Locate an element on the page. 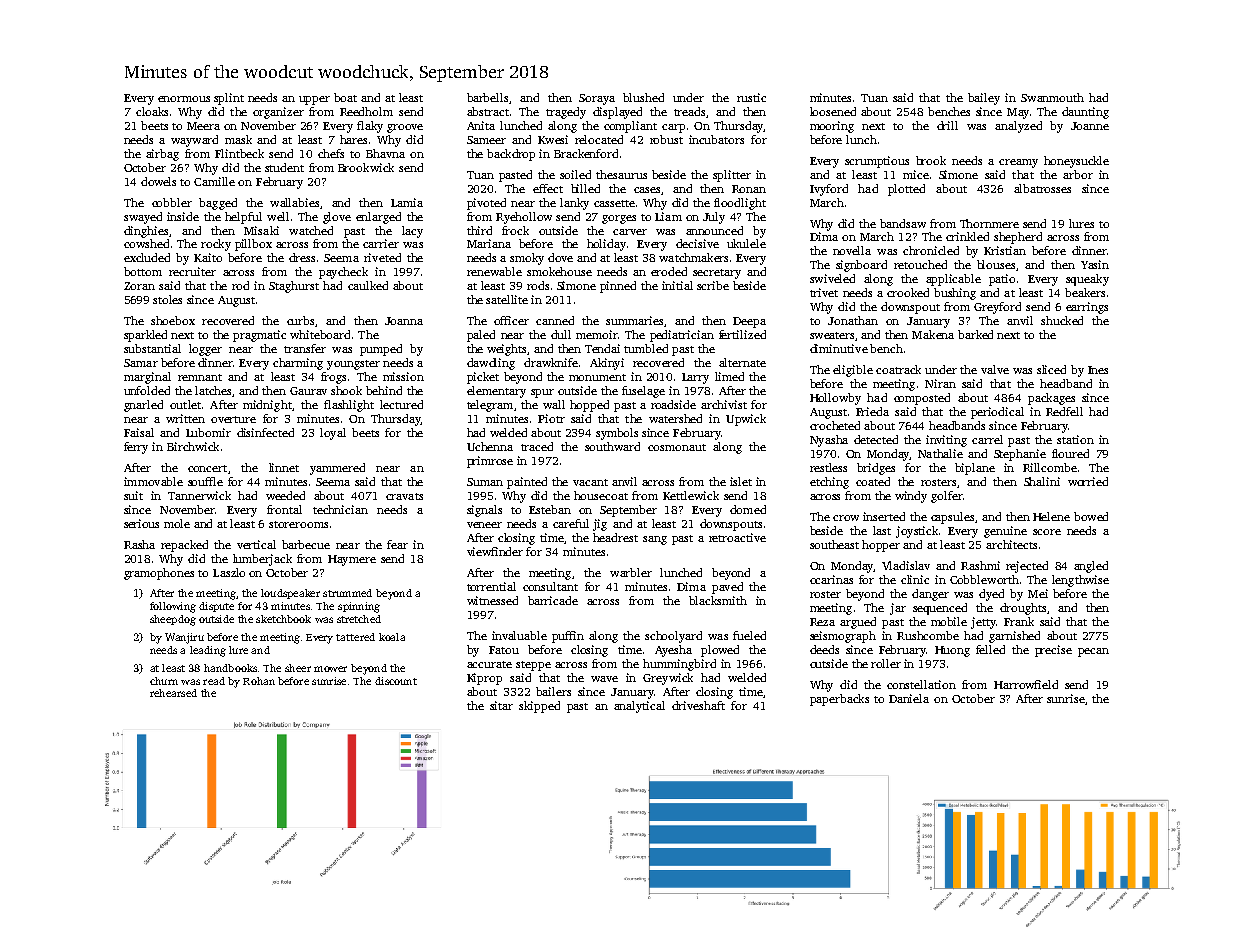  rehearsed is located at coordinates (173, 693).
